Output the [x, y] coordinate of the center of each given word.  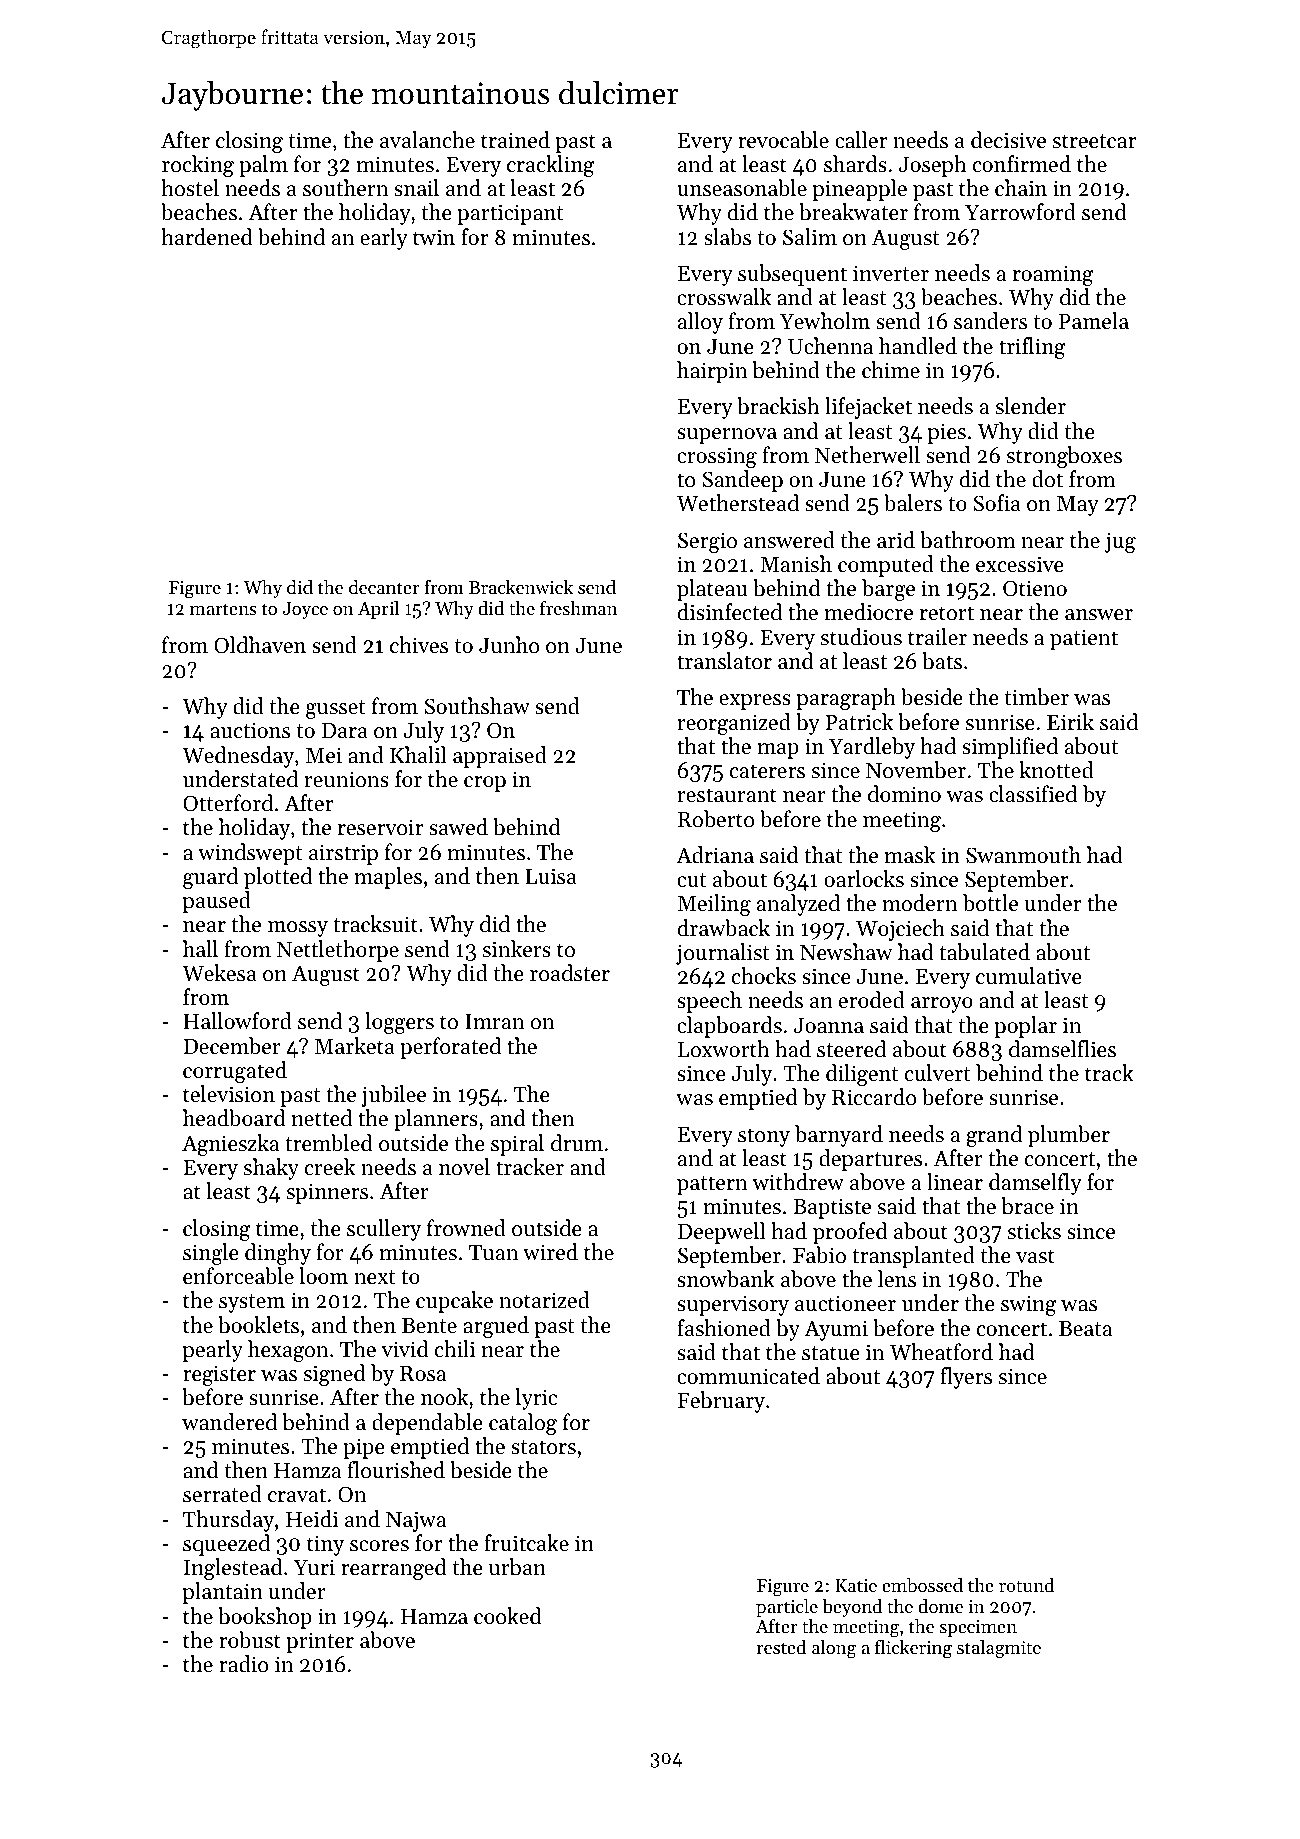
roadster [570, 973]
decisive [1008, 140]
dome [940, 1606]
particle [787, 1608]
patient [1084, 639]
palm [263, 166]
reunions [346, 779]
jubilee [393, 1096]
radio [243, 1664]
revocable [783, 140]
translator [724, 661]
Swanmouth [1023, 855]
